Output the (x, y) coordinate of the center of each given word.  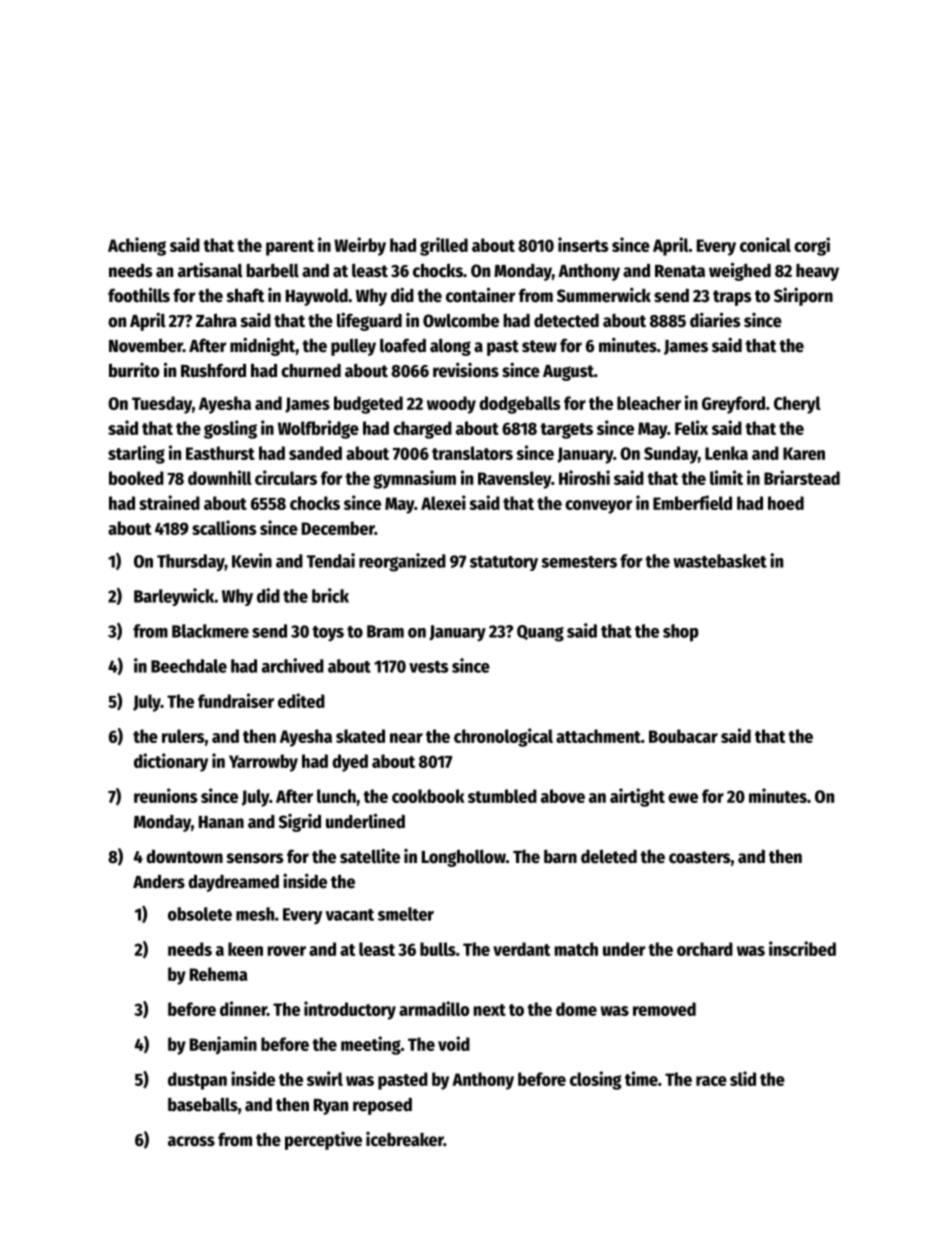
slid (743, 1078)
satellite (370, 856)
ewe (683, 798)
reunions (165, 795)
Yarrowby (263, 763)
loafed (403, 345)
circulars (286, 477)
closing (595, 1080)
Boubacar (683, 736)
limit (726, 477)
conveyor (598, 507)
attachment (598, 736)
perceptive (323, 1141)
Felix (691, 427)
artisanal (210, 270)
